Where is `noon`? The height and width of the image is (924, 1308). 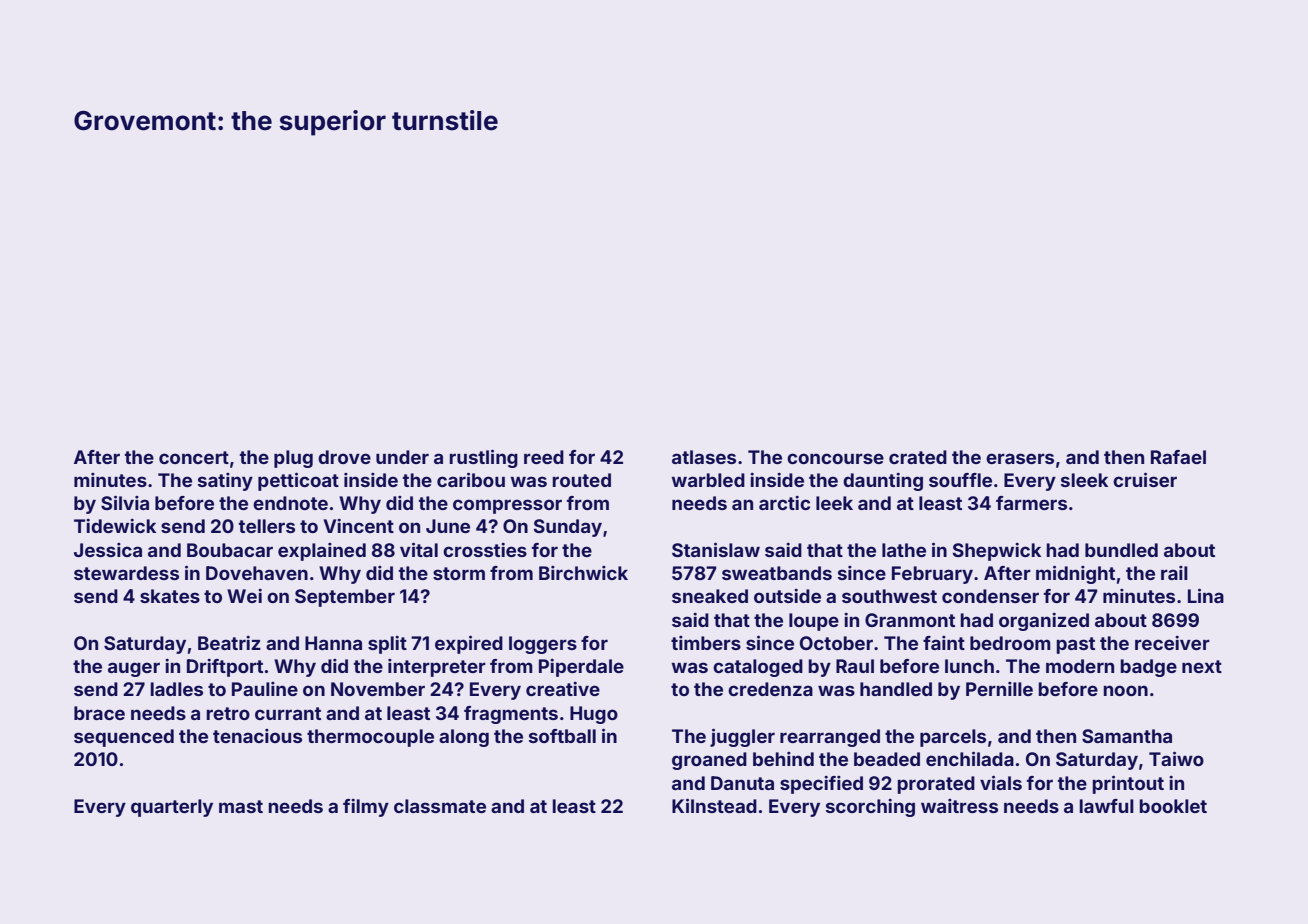 noon is located at coordinates (1125, 690).
